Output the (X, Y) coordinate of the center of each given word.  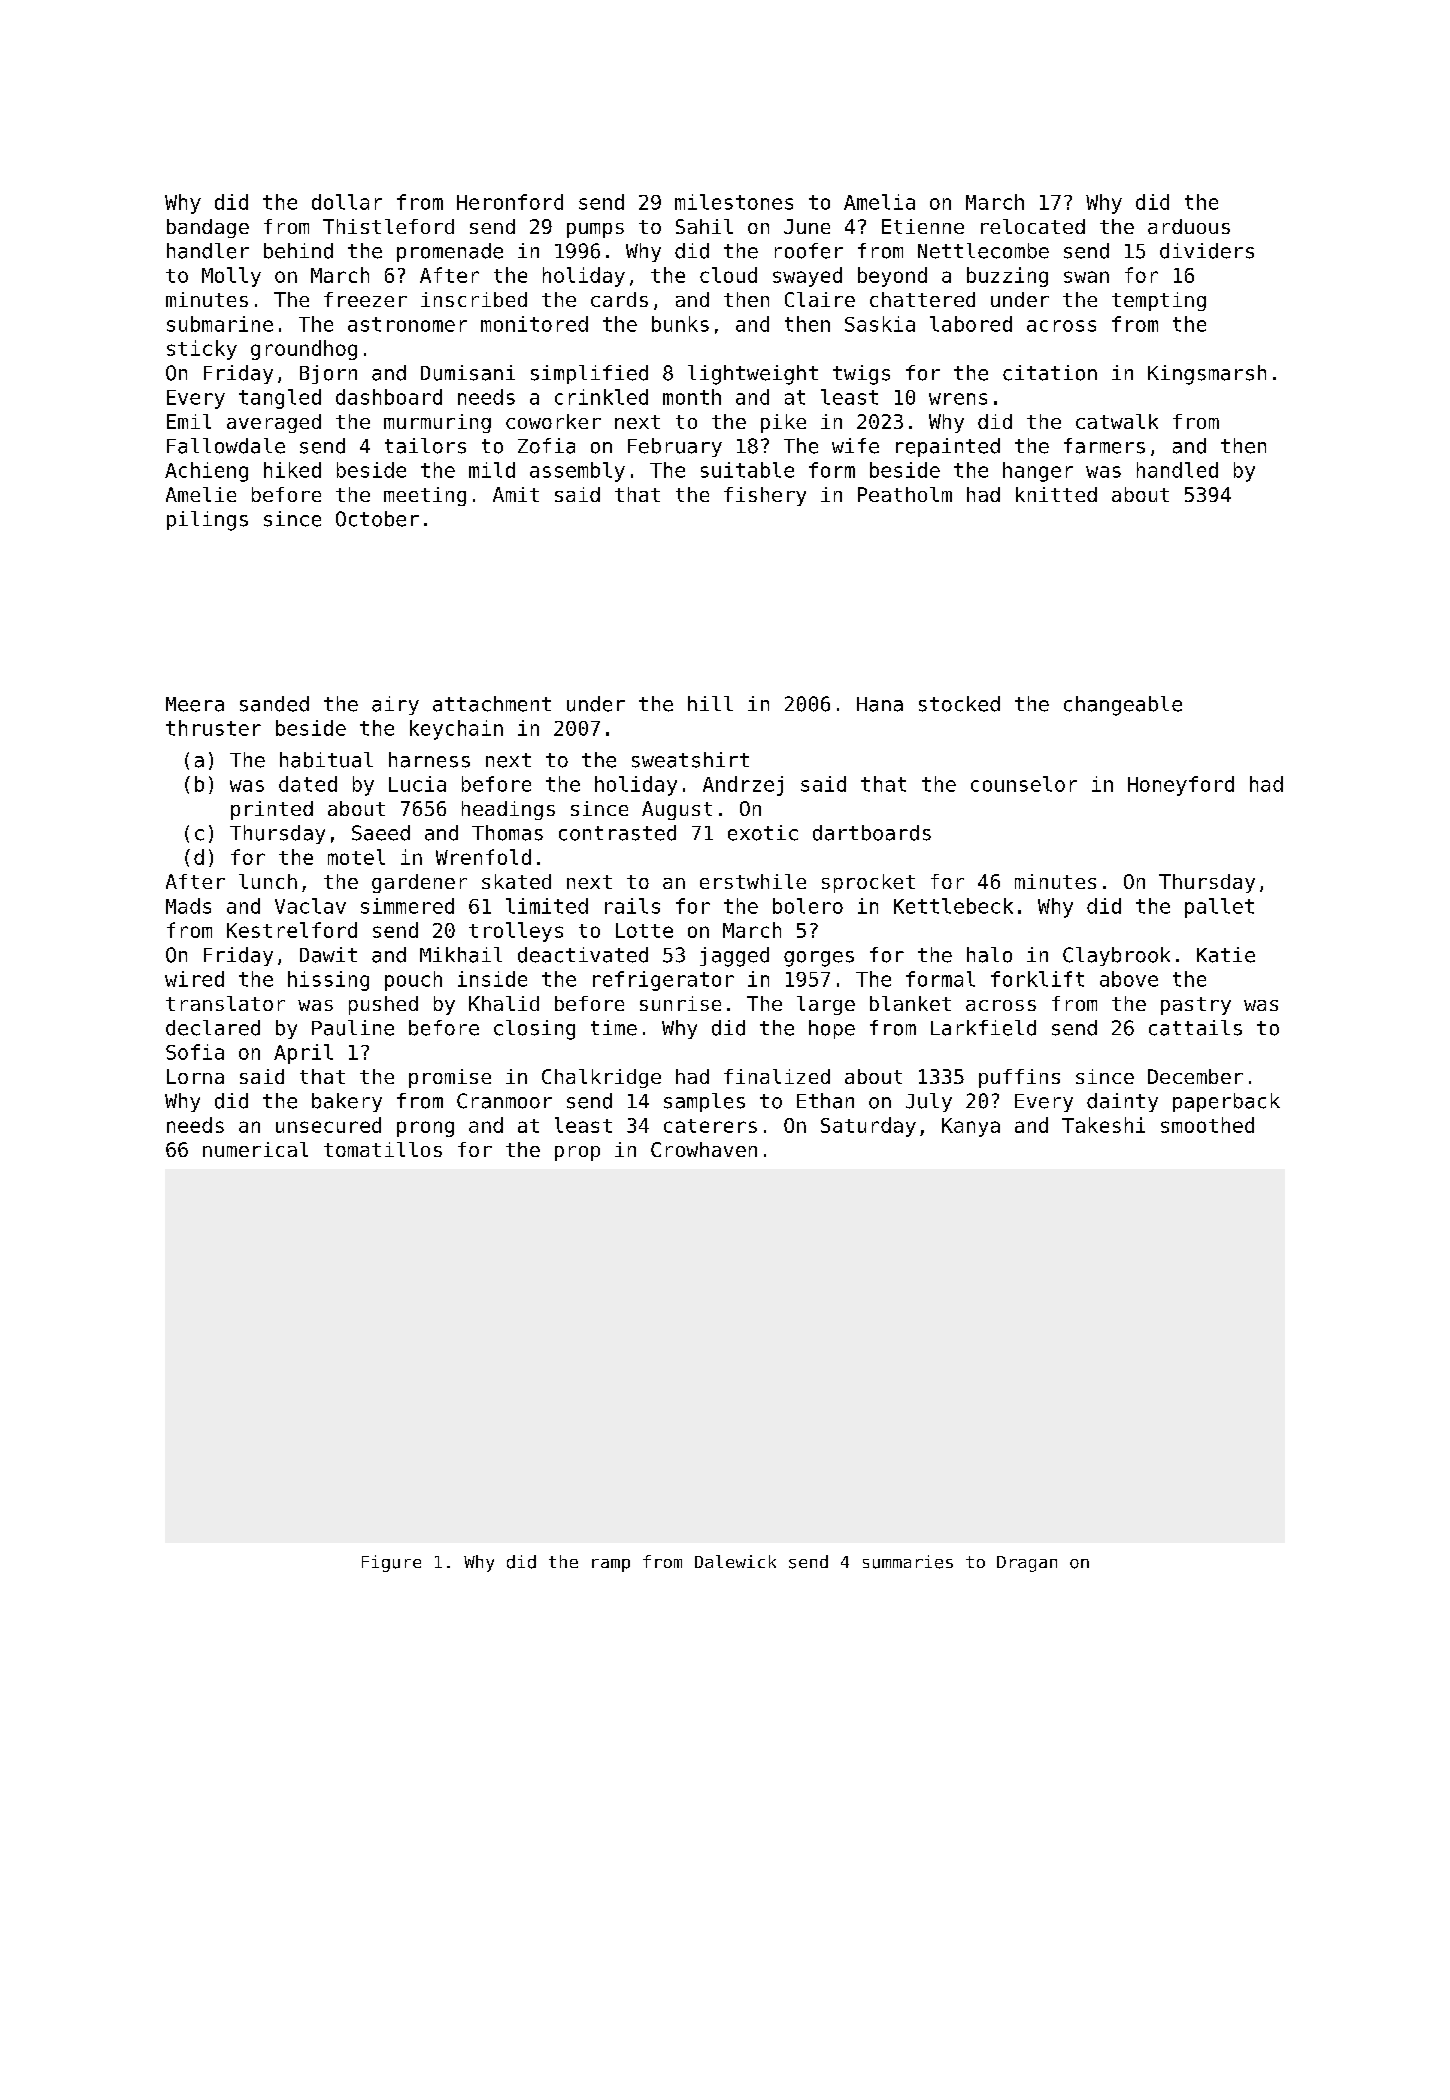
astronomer (407, 324)
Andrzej (743, 786)
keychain (456, 730)
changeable (1123, 706)
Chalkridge (601, 1078)
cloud (728, 275)
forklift (1037, 979)
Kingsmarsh (1207, 375)
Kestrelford (292, 930)
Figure (391, 1563)
